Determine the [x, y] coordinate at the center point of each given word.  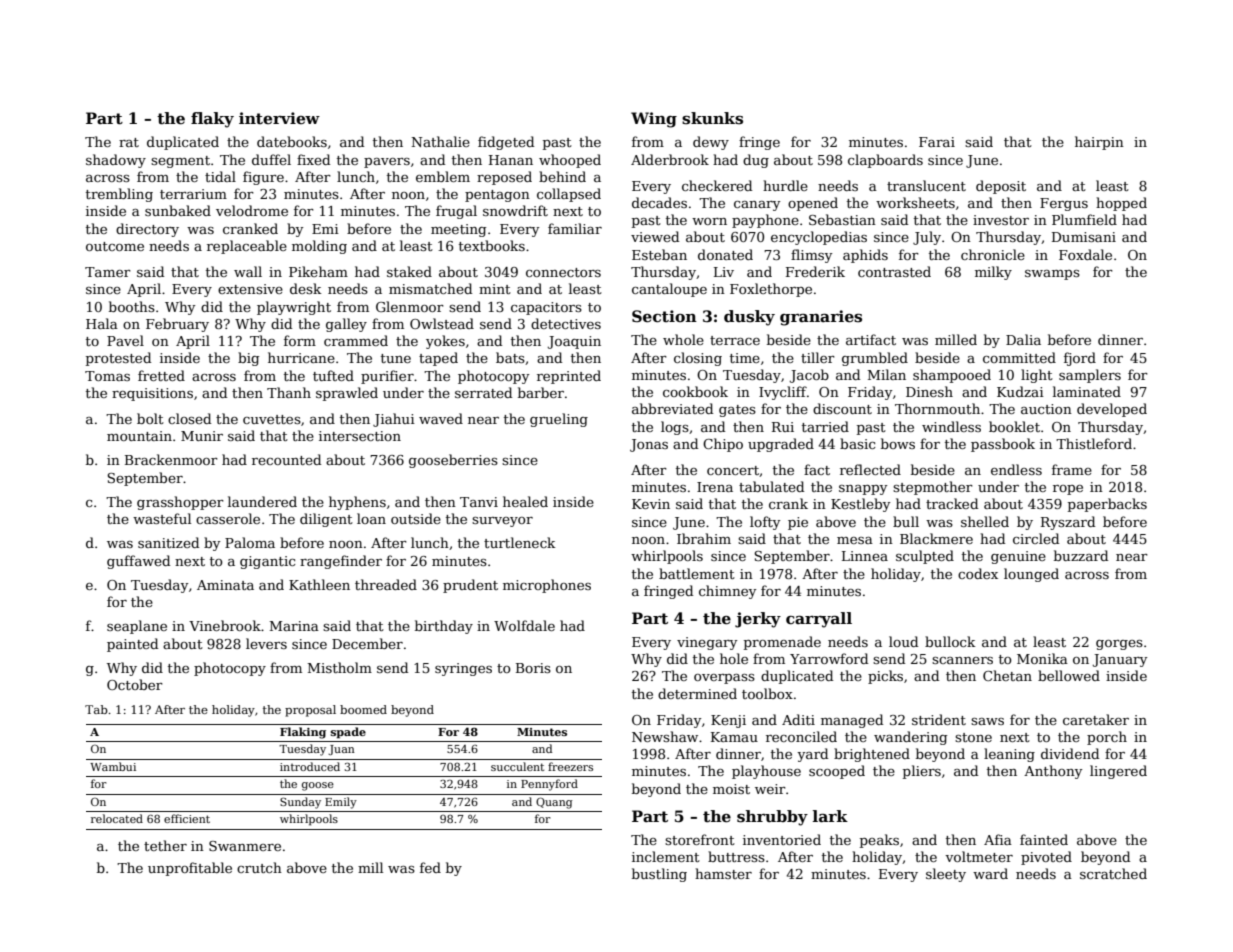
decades [659, 202]
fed [430, 867]
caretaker [1096, 719]
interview [279, 118]
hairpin [1099, 143]
